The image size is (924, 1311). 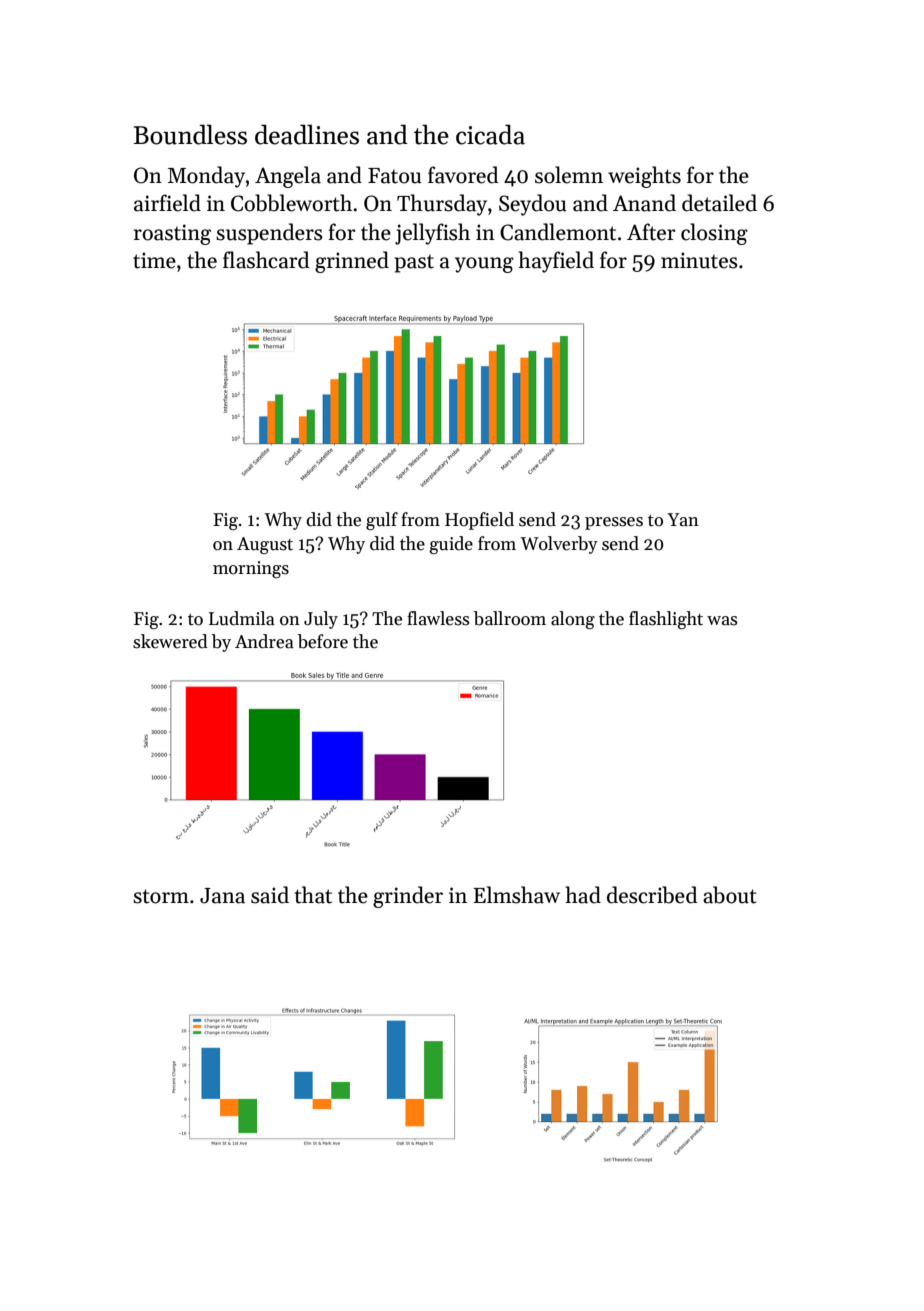 What do you see at coordinates (270, 895) in the page?
I see `said` at bounding box center [270, 895].
